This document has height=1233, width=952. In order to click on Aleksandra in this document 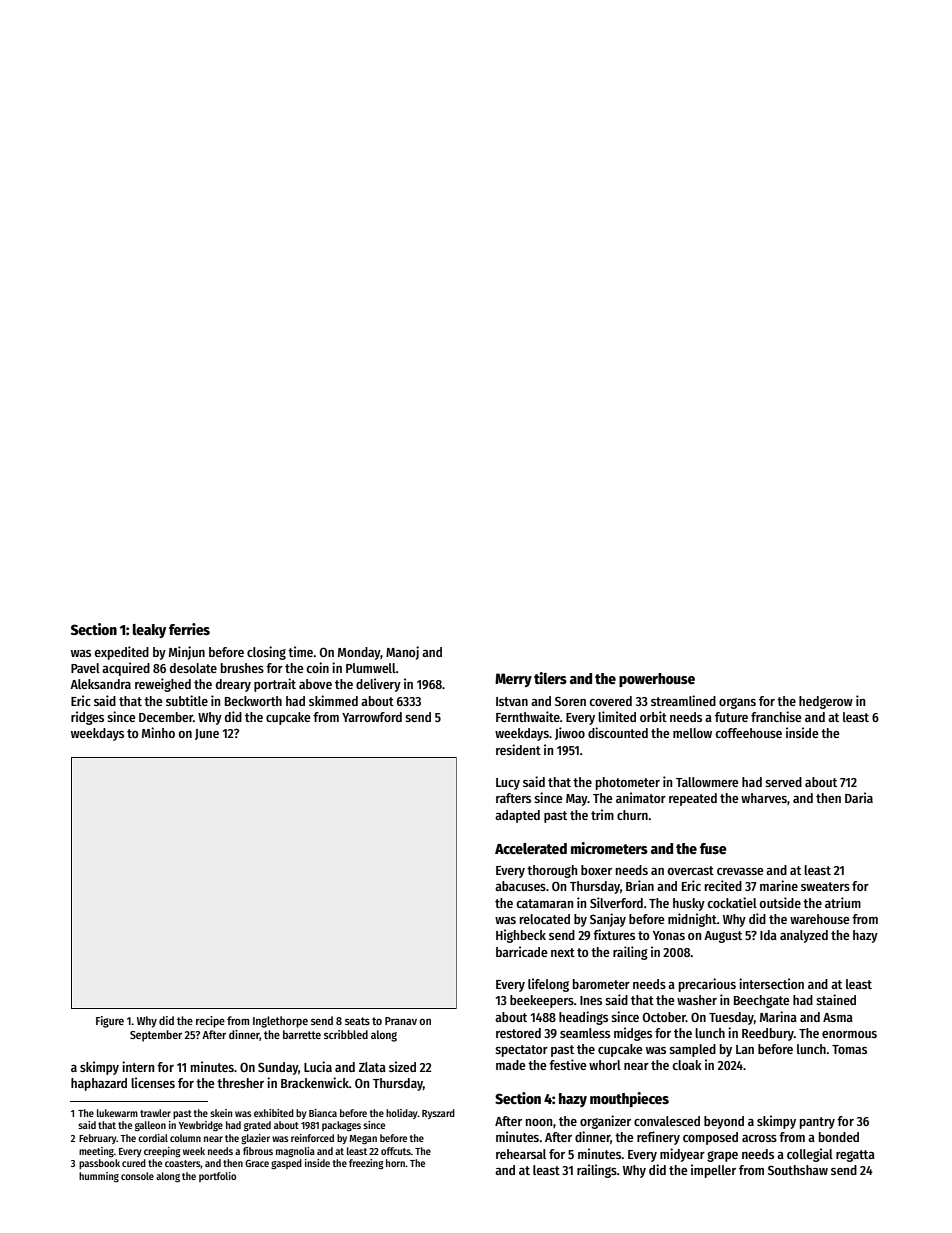, I will do `click(100, 684)`.
